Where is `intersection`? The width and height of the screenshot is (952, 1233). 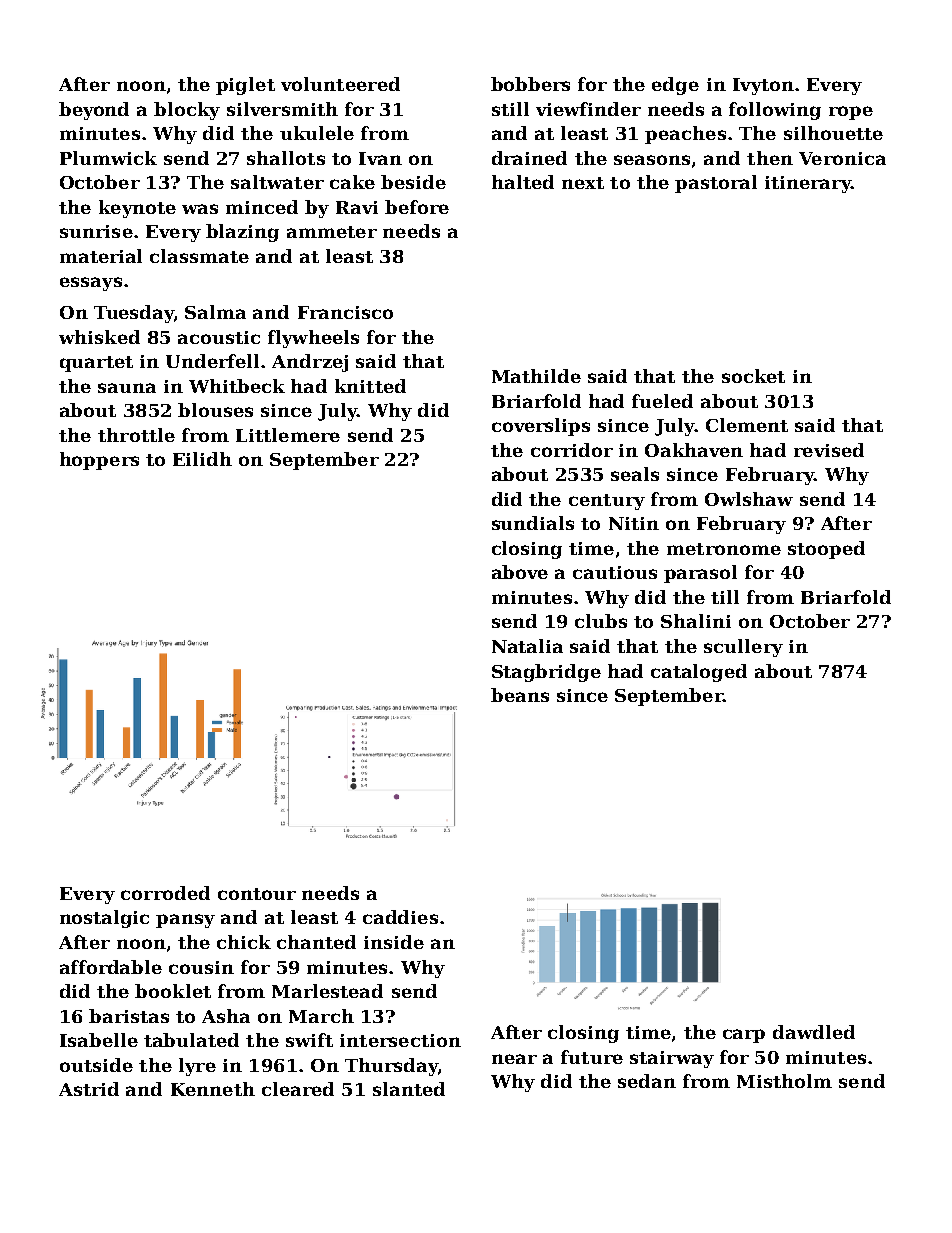 intersection is located at coordinates (400, 1040).
